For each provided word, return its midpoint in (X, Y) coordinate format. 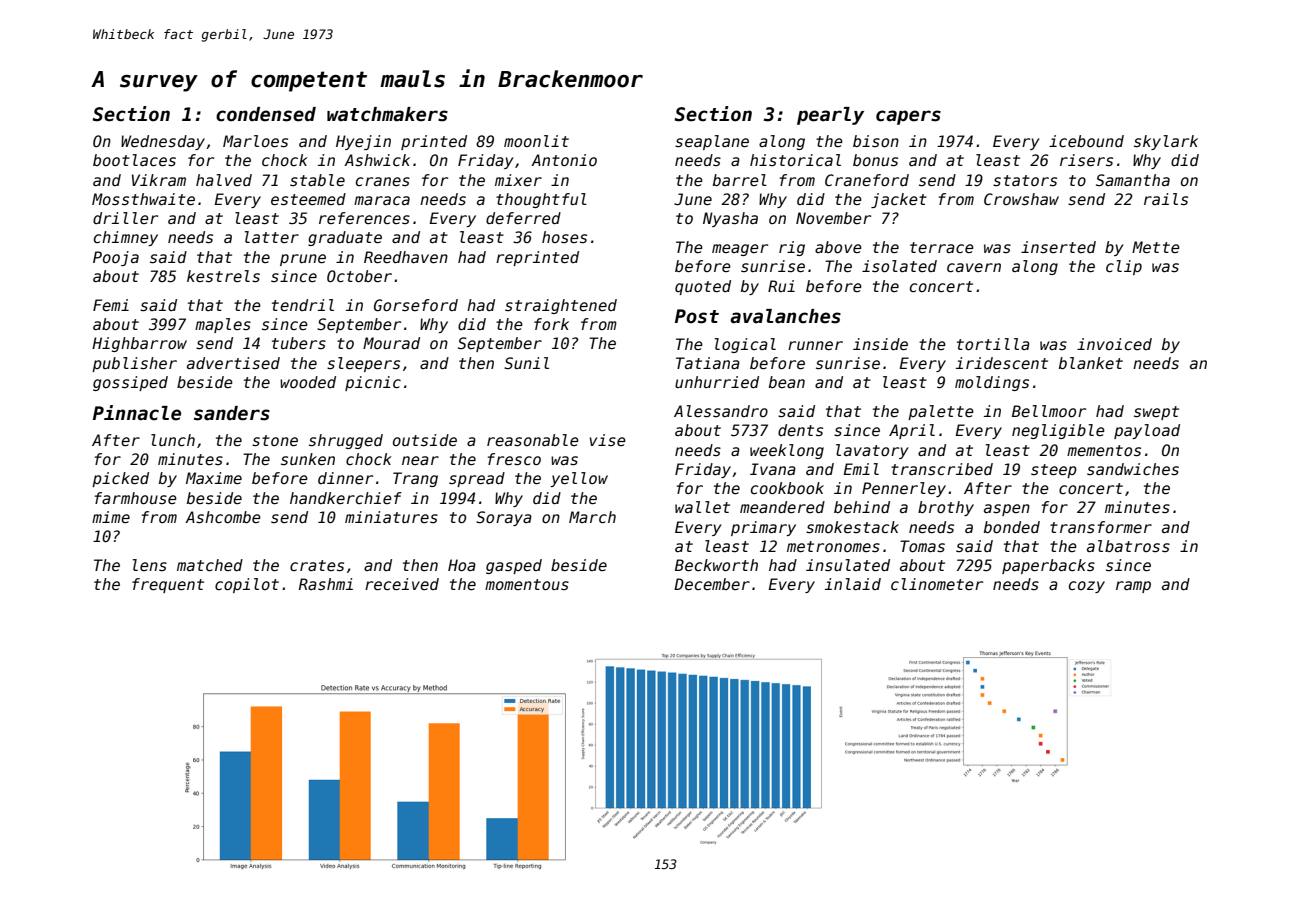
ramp (1133, 587)
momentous (527, 584)
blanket (1091, 363)
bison (876, 141)
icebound (1086, 141)
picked (120, 479)
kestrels (223, 276)
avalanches (785, 316)
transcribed (942, 469)
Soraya (504, 518)
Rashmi (326, 584)
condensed (266, 114)
